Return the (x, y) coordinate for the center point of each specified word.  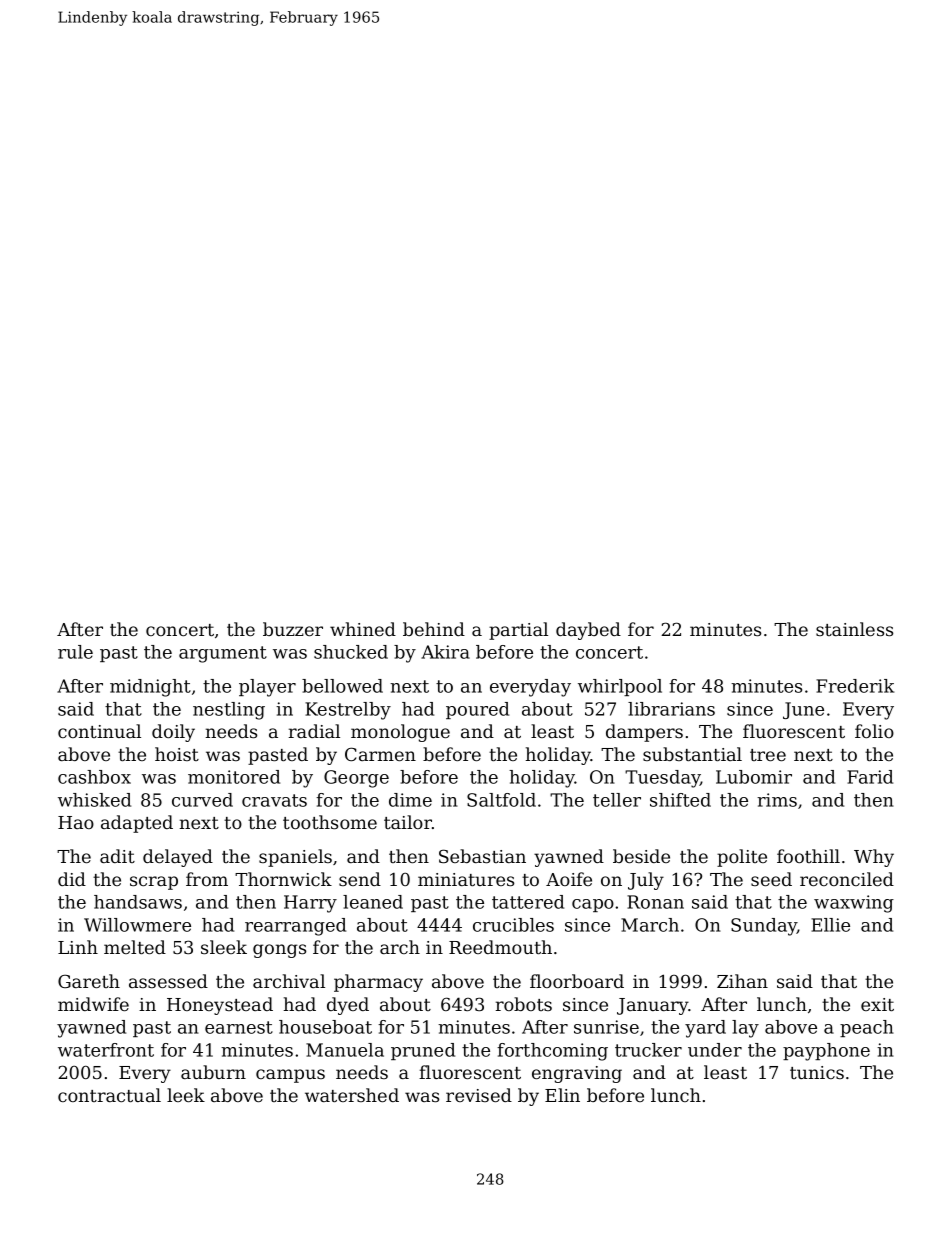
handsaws (138, 902)
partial (518, 631)
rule (75, 652)
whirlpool (620, 687)
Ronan (655, 902)
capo (593, 905)
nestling (229, 711)
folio (874, 731)
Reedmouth (500, 947)
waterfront (106, 1050)
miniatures (466, 879)
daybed (588, 631)
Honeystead (220, 1006)
